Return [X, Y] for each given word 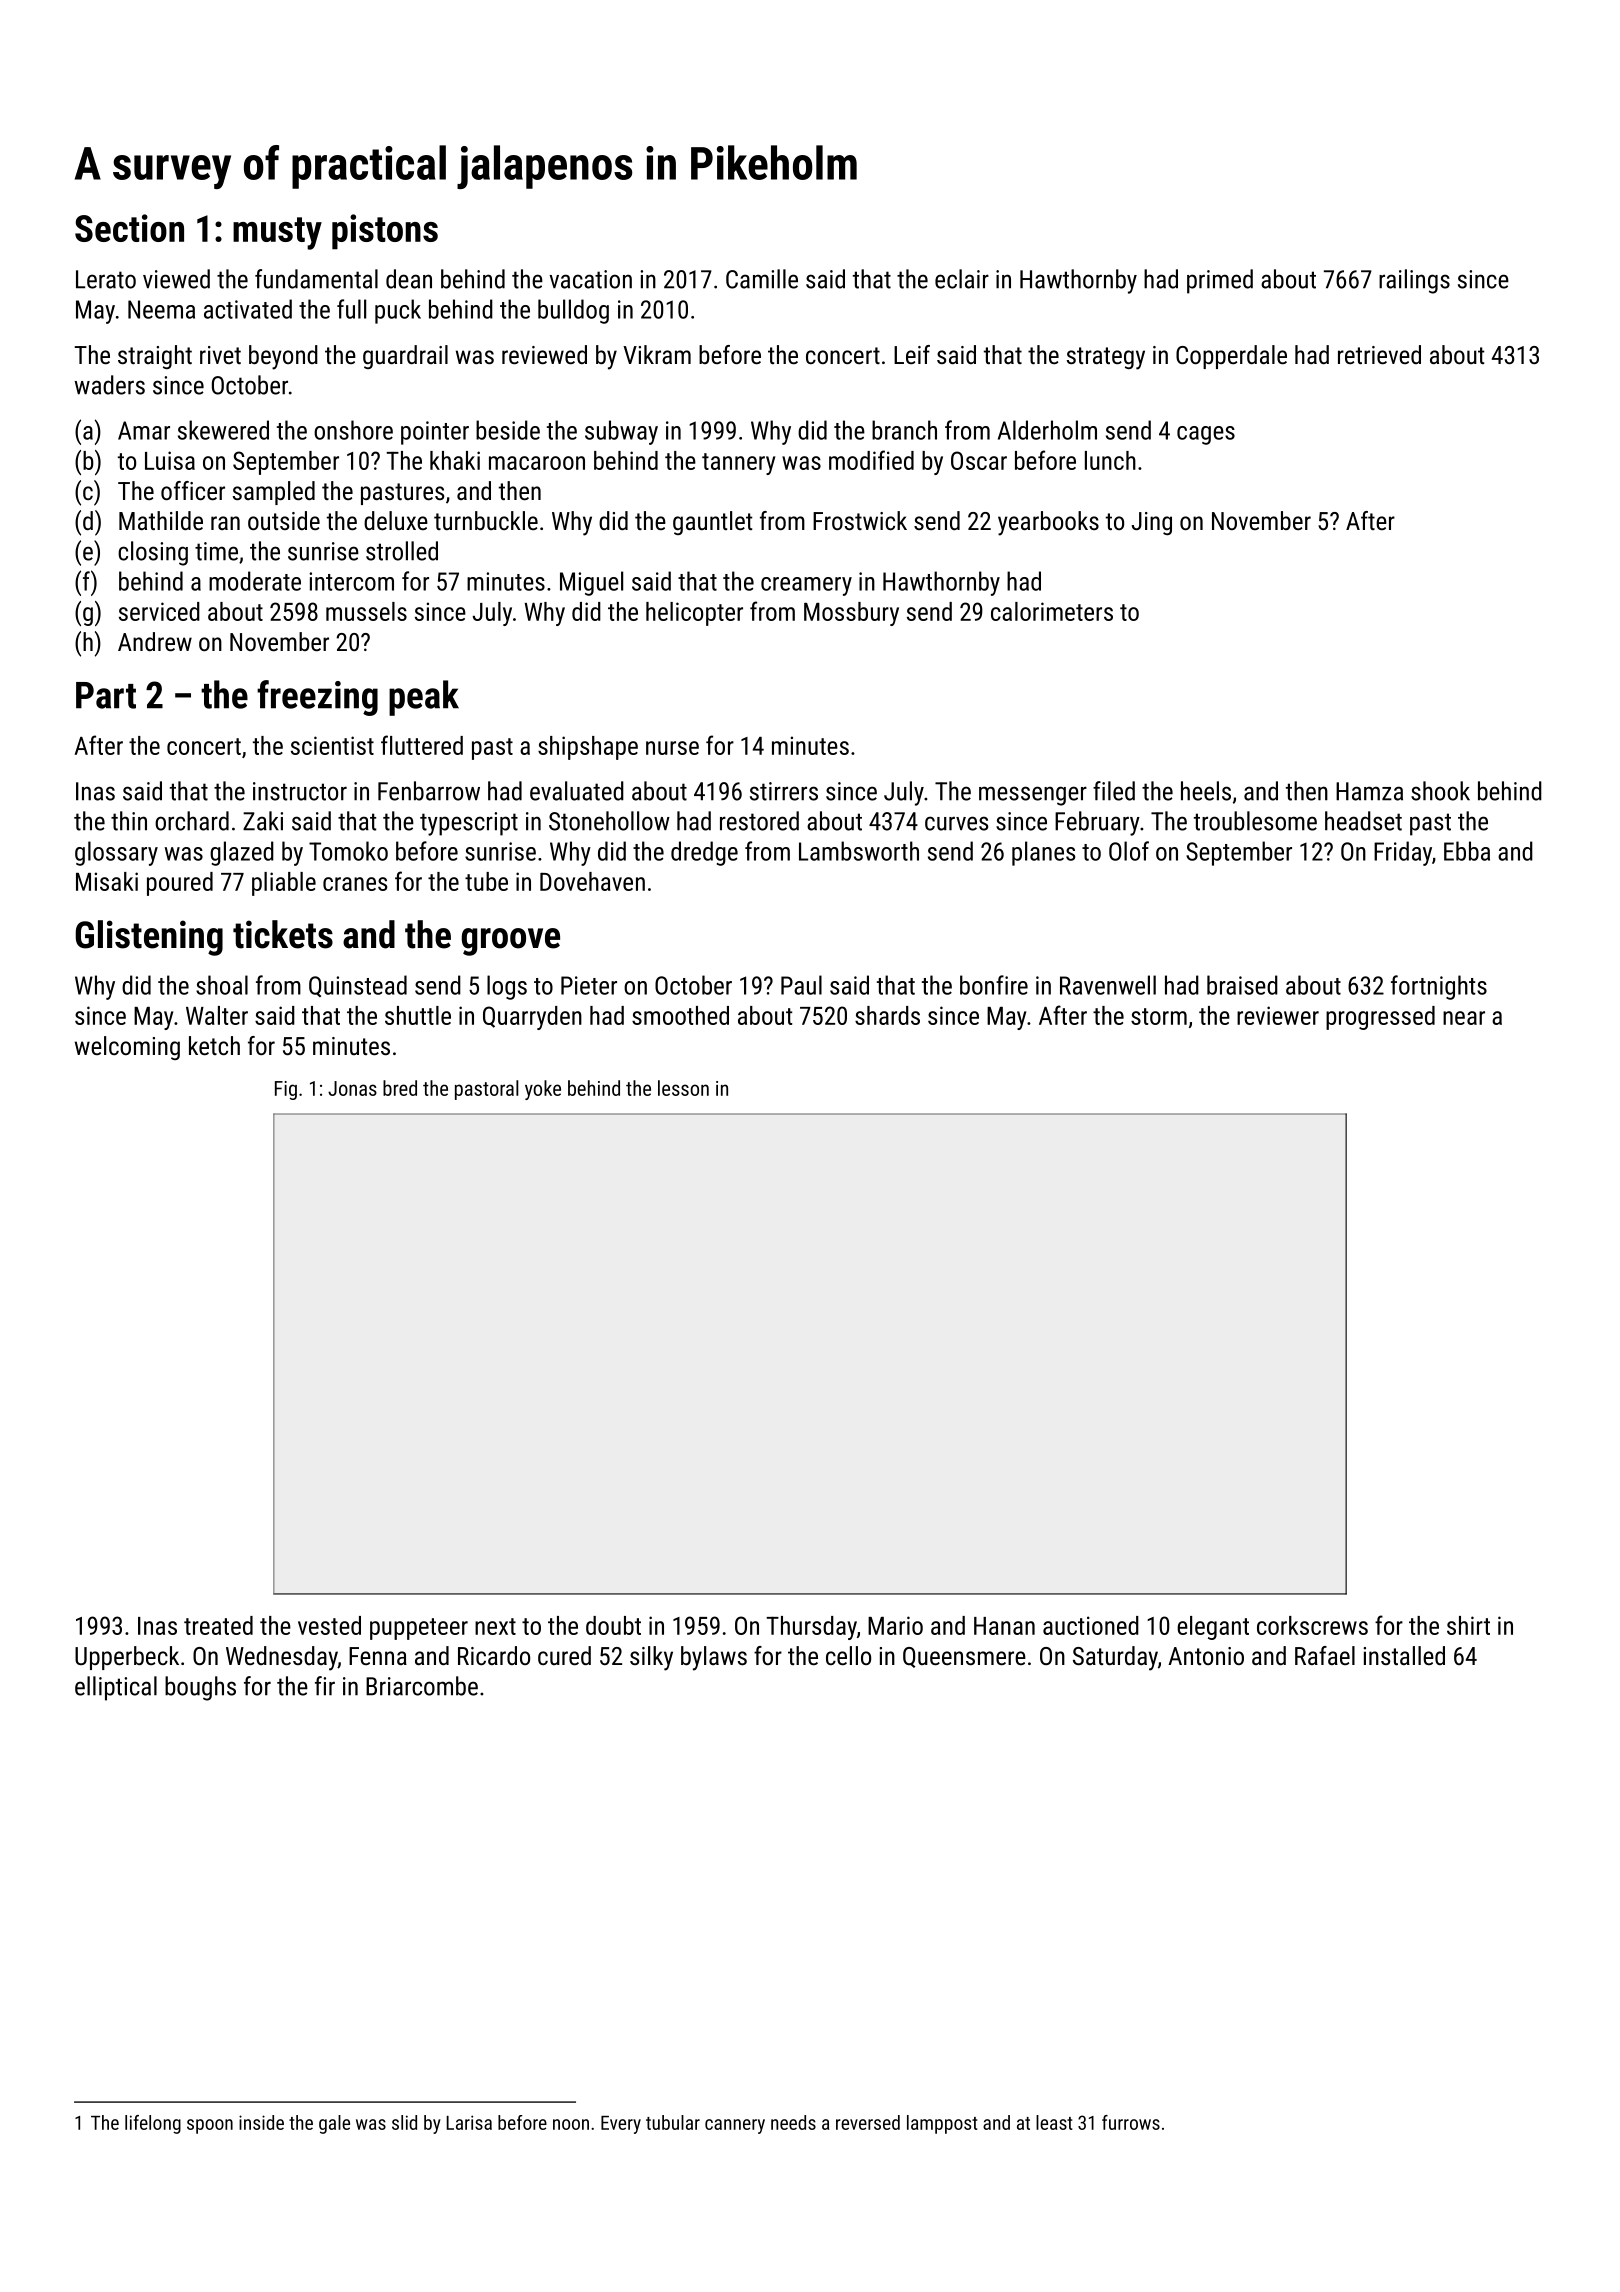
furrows [1131, 2122]
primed [1220, 281]
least [1054, 2122]
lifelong [153, 2124]
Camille [762, 279]
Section [129, 228]
